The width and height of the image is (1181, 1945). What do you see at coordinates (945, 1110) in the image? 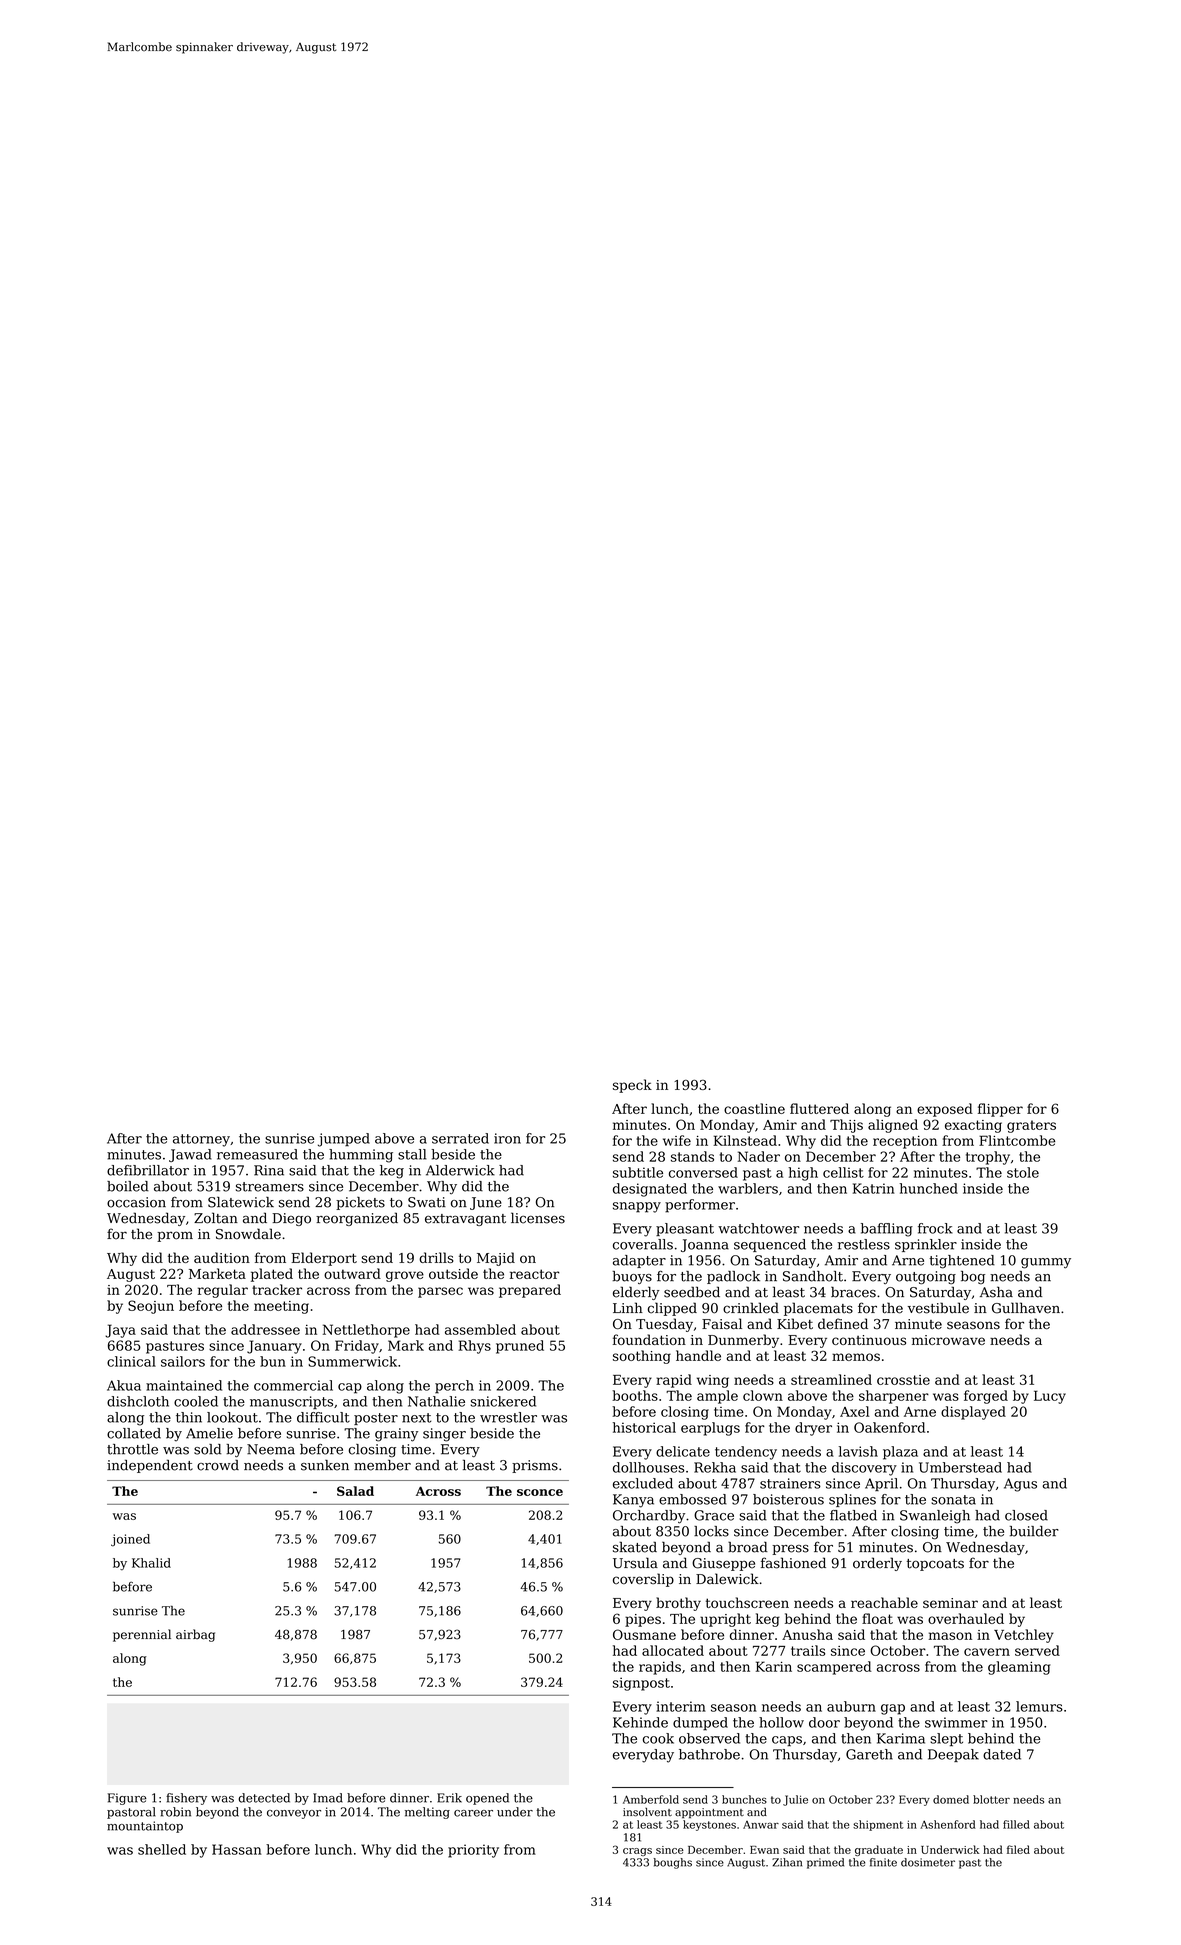
I see `exposed` at bounding box center [945, 1110].
